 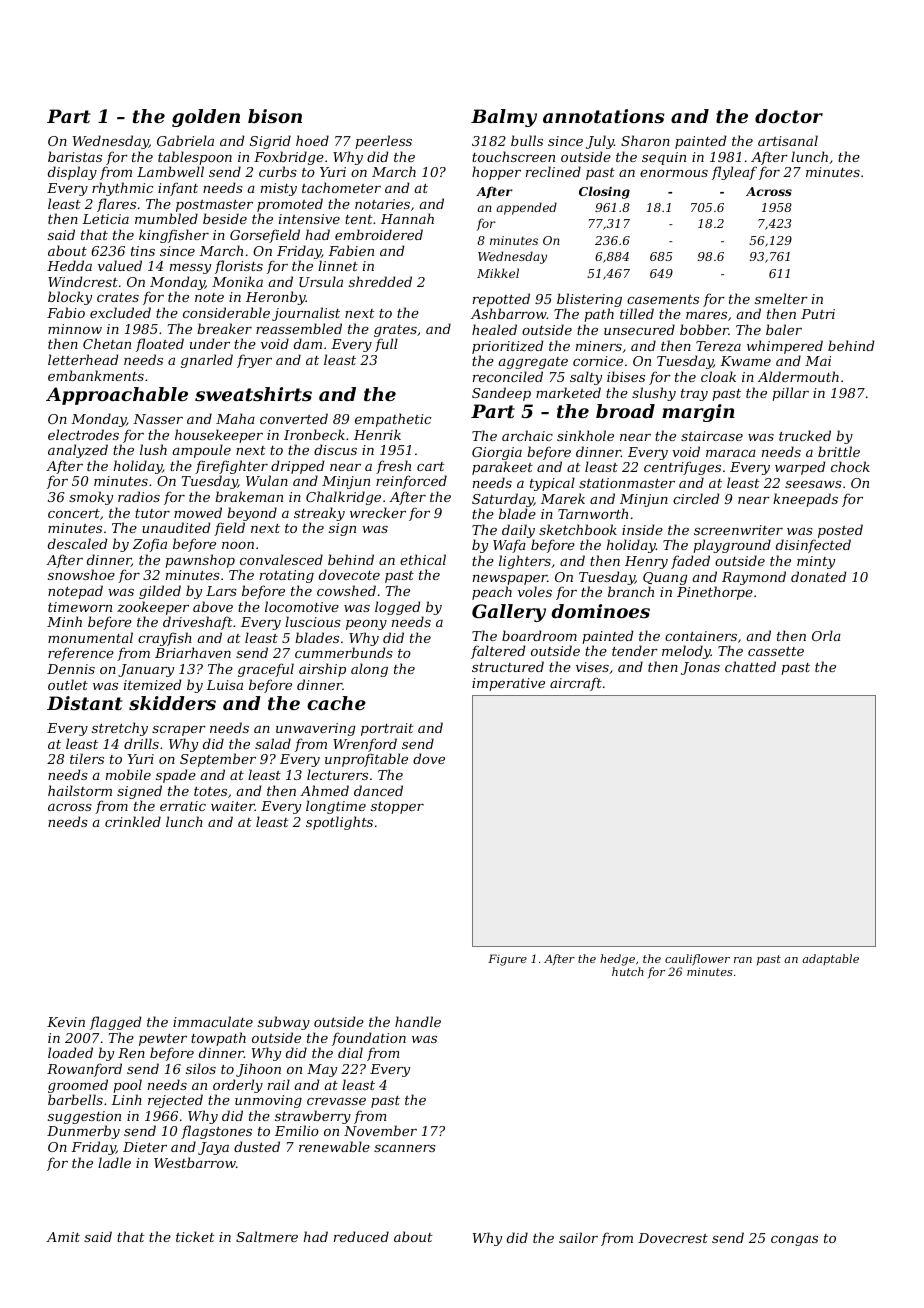 What do you see at coordinates (369, 1039) in the page?
I see `foundation` at bounding box center [369, 1039].
